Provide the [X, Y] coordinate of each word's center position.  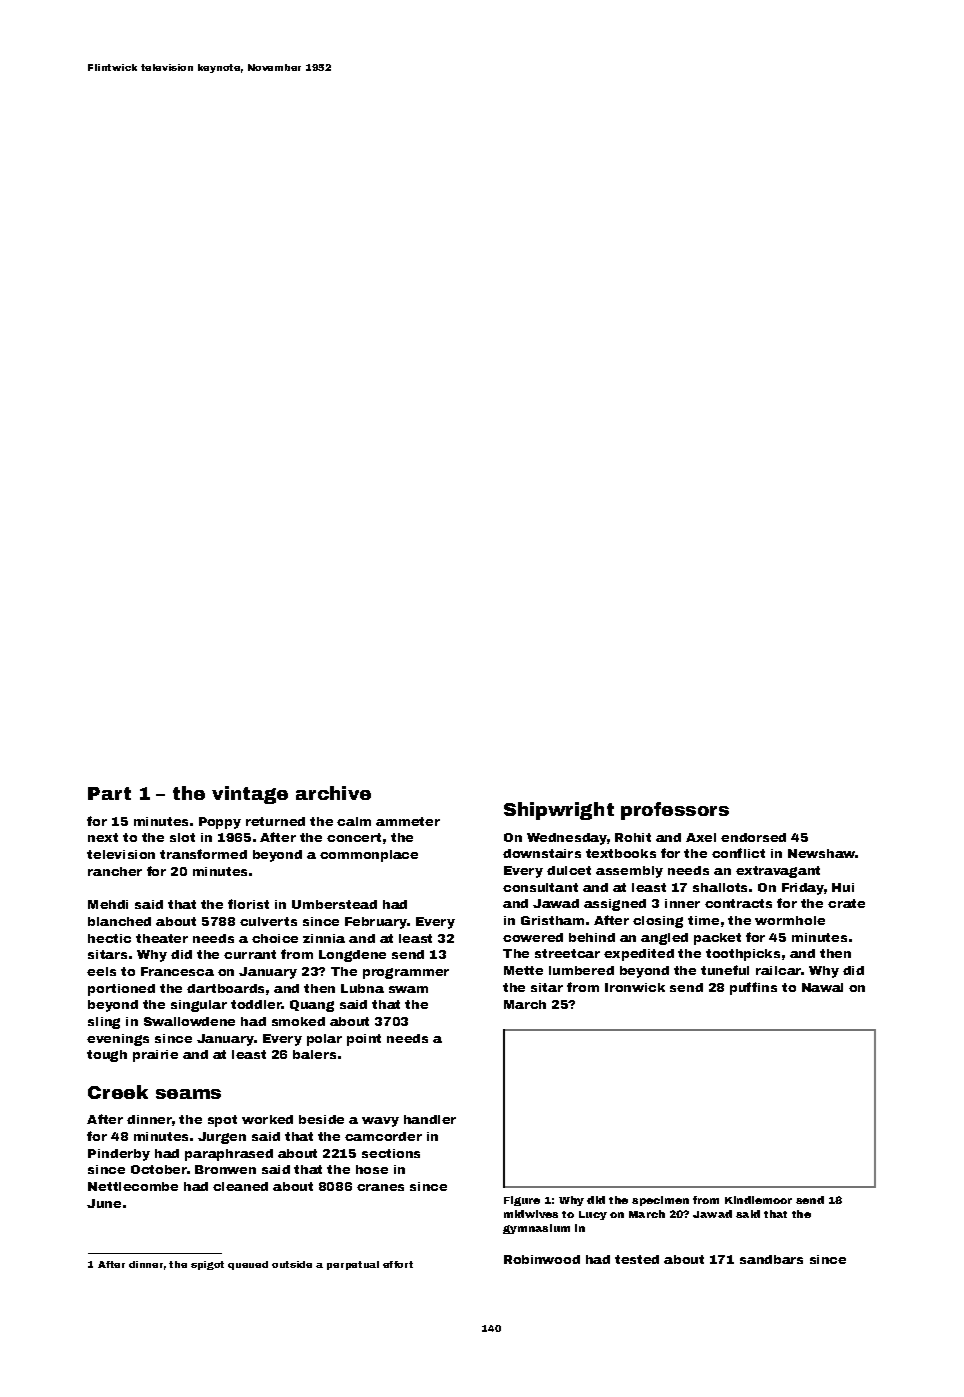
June [104, 1203]
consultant [540, 887]
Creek [118, 1092]
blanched [119, 921]
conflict [738, 853]
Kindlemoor [758, 1200]
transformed [203, 854]
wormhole [790, 920]
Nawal [822, 987]
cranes [380, 1187]
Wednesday [567, 839]
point [364, 1040]
